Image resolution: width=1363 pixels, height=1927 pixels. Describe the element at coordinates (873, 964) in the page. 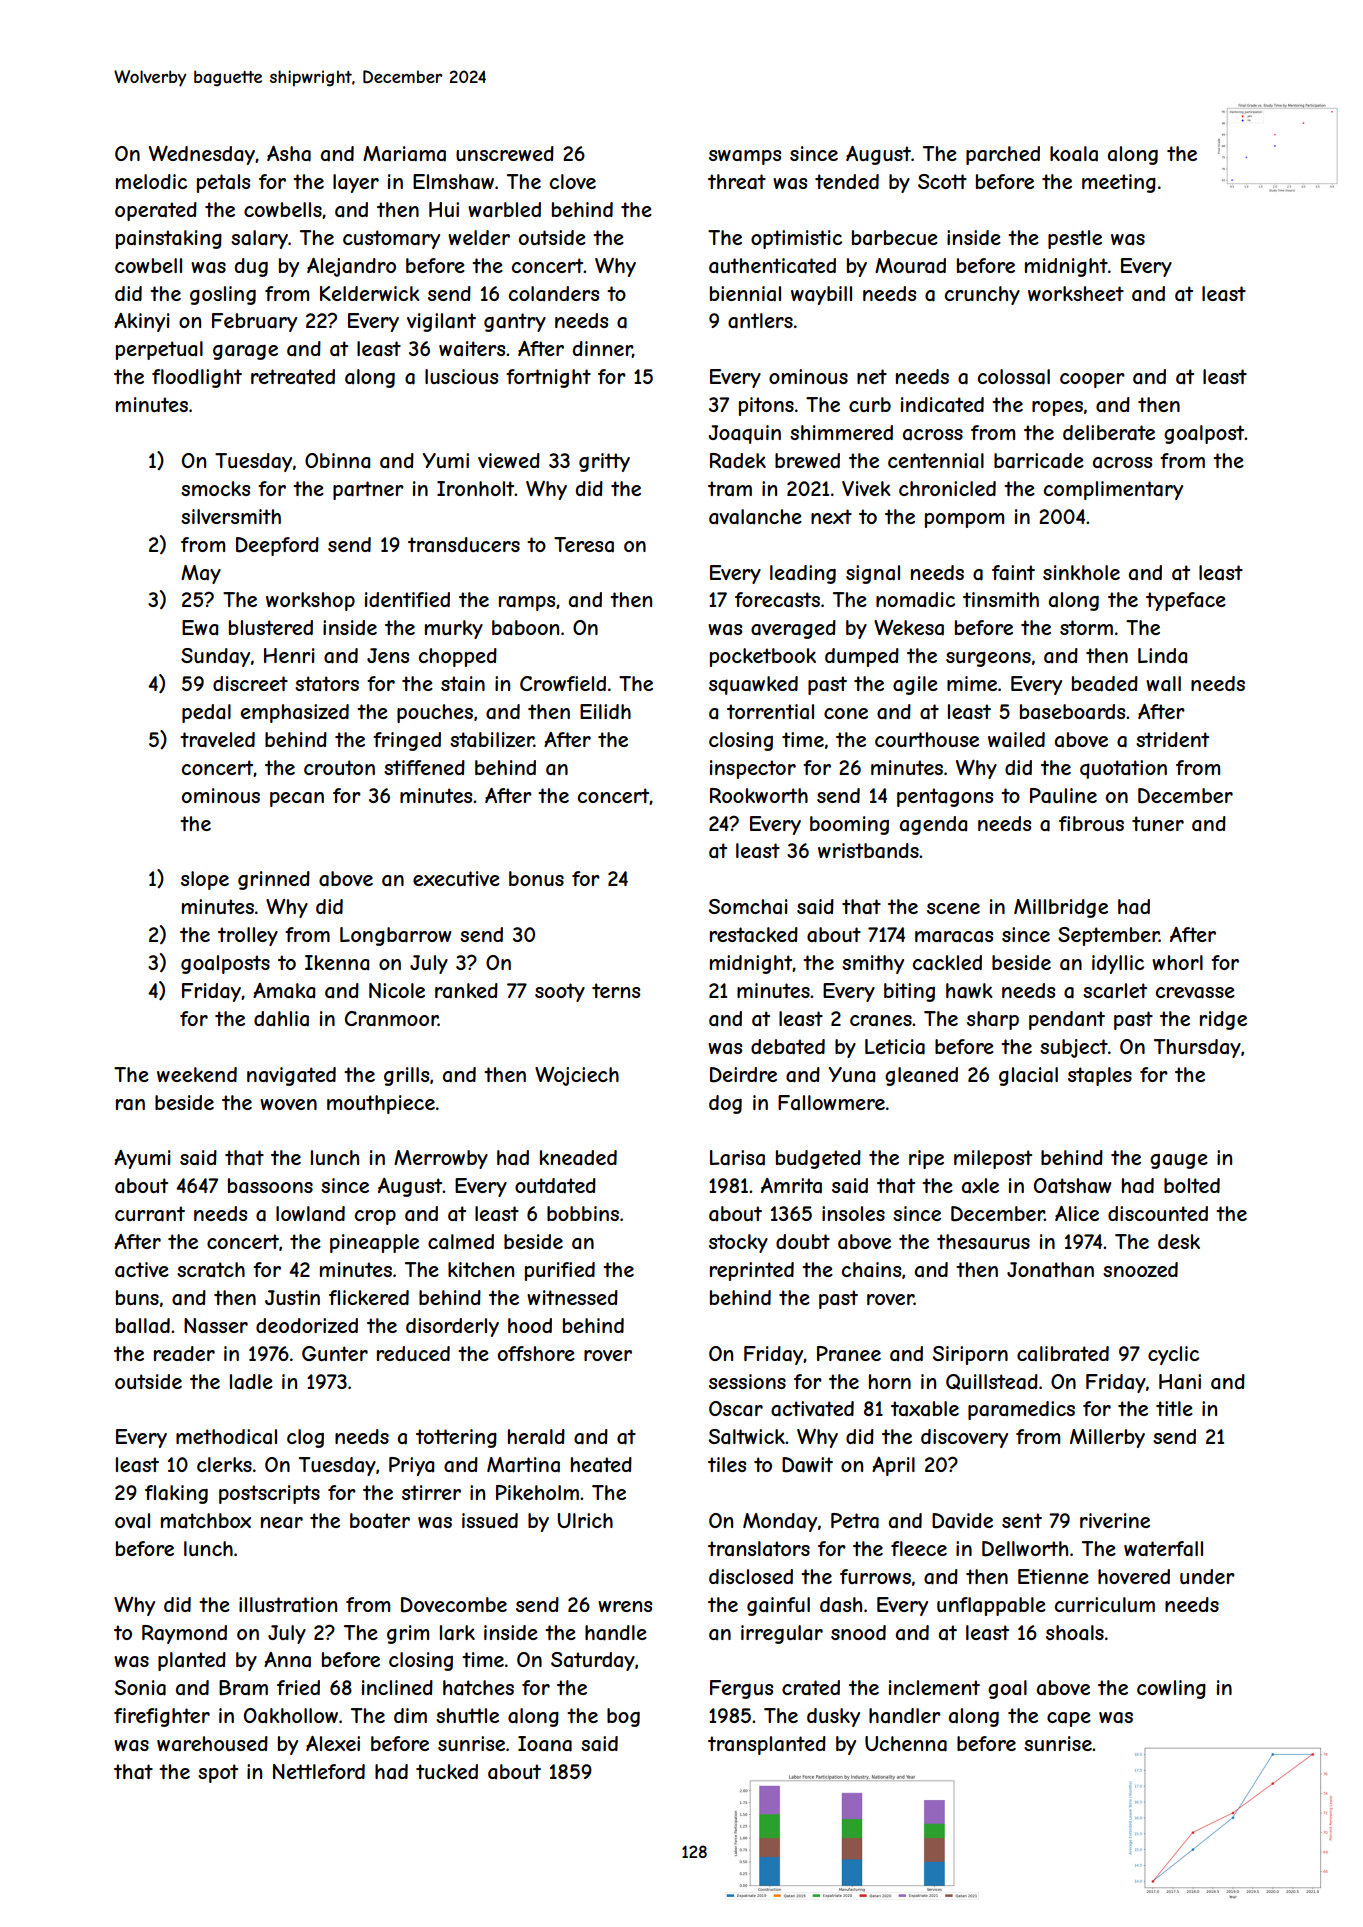

I see `smithy` at that location.
